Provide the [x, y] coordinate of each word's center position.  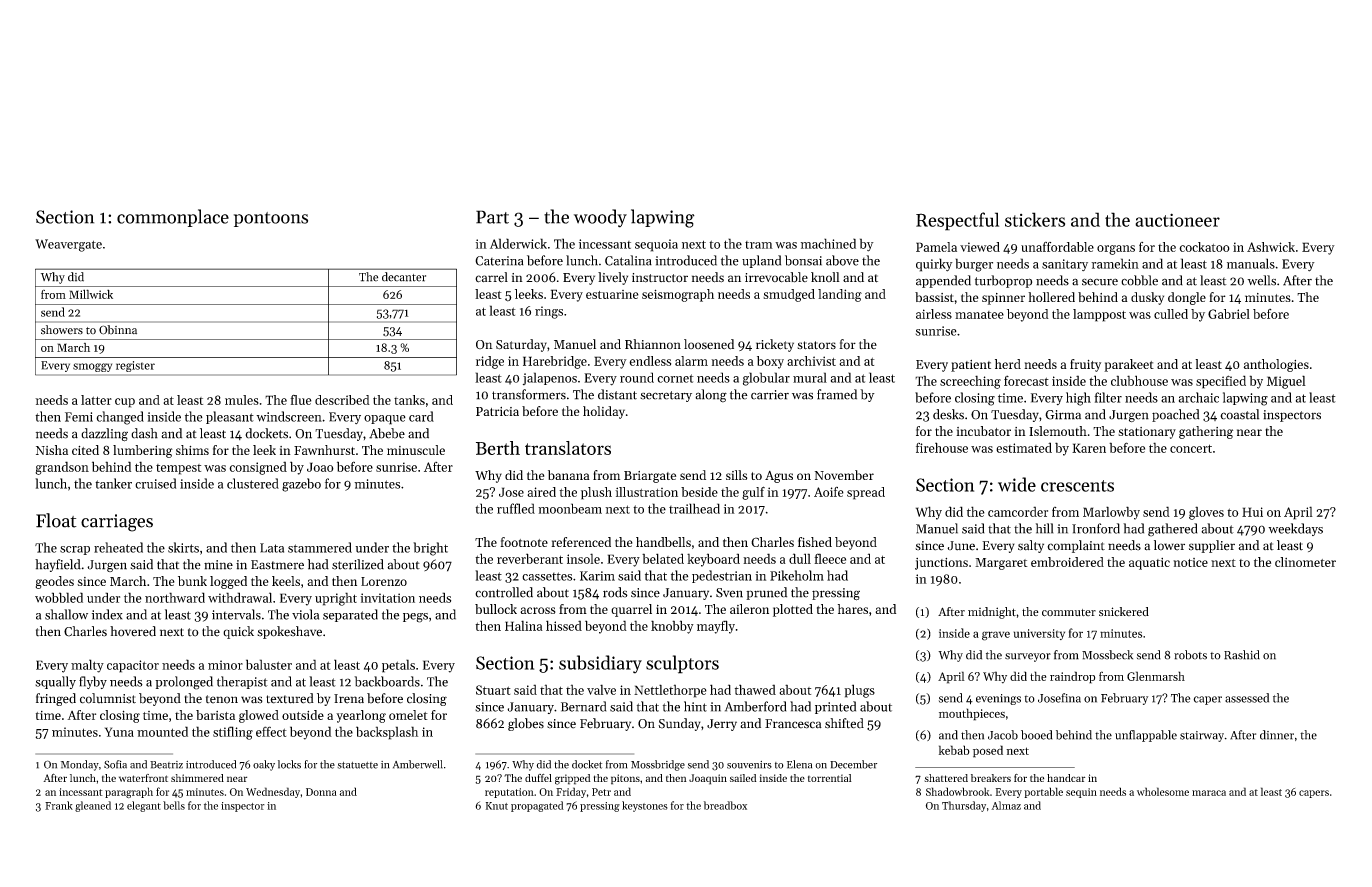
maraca [1209, 793]
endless [650, 361]
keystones [645, 806]
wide [1017, 484]
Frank [59, 805]
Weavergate [68, 245]
